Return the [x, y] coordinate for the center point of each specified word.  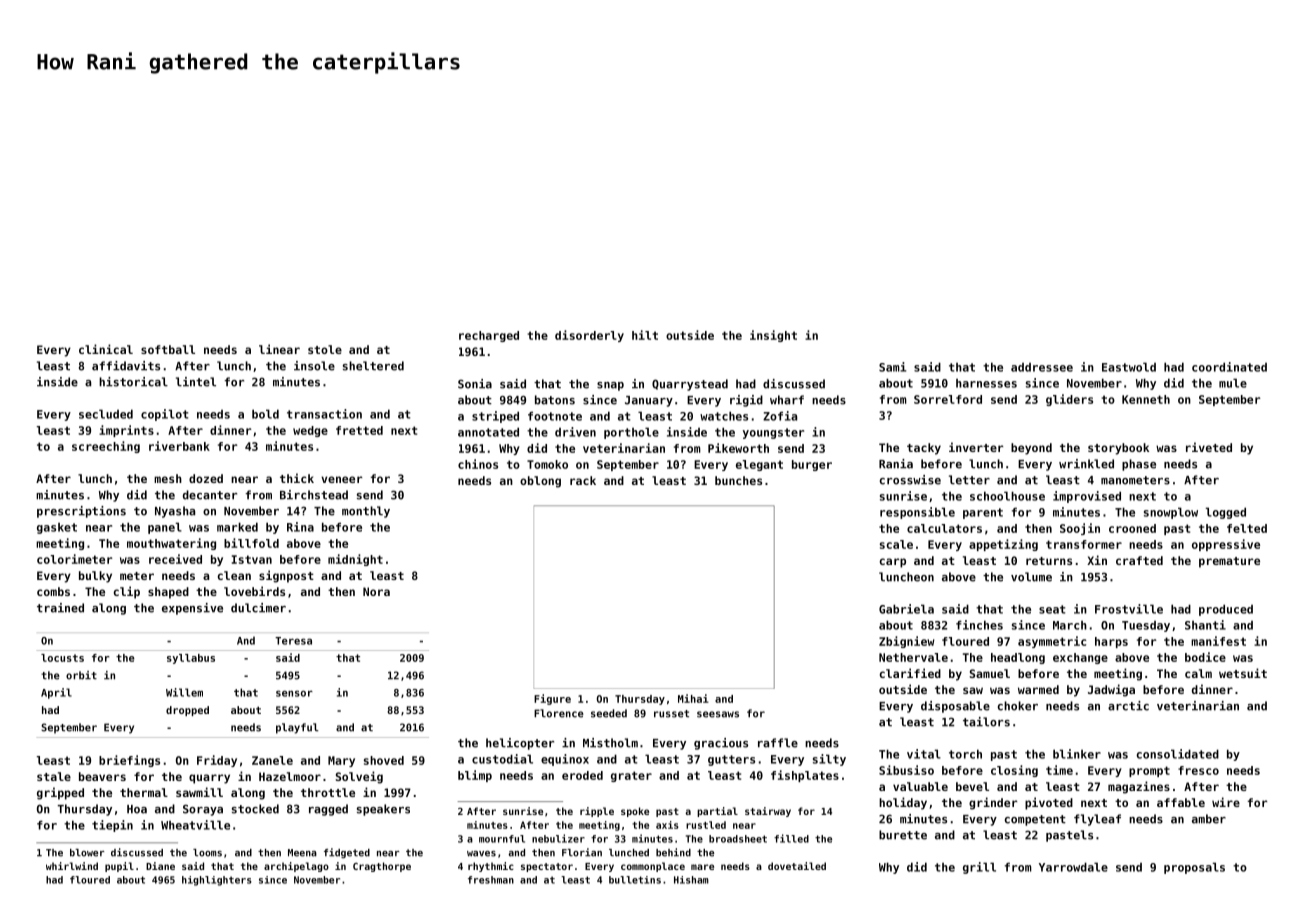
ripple [597, 812]
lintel [196, 382]
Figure [552, 699]
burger [812, 465]
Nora [376, 591]
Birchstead [314, 495]
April [56, 693]
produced [1226, 610]
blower [87, 853]
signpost [286, 576]
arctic [1128, 706]
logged [1225, 513]
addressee [1042, 367]
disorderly [589, 336]
